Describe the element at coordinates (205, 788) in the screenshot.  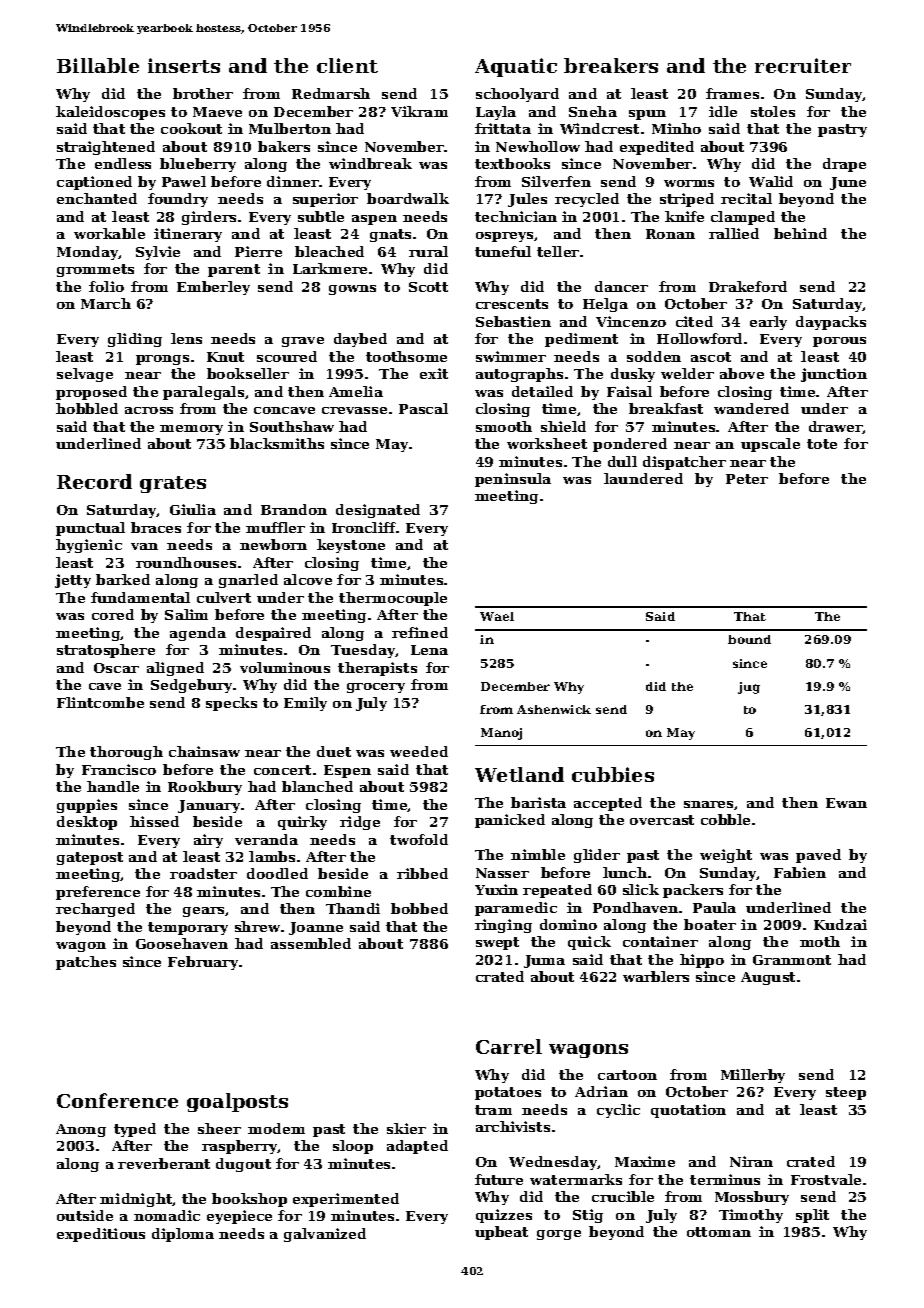
I see `Rookbury` at that location.
